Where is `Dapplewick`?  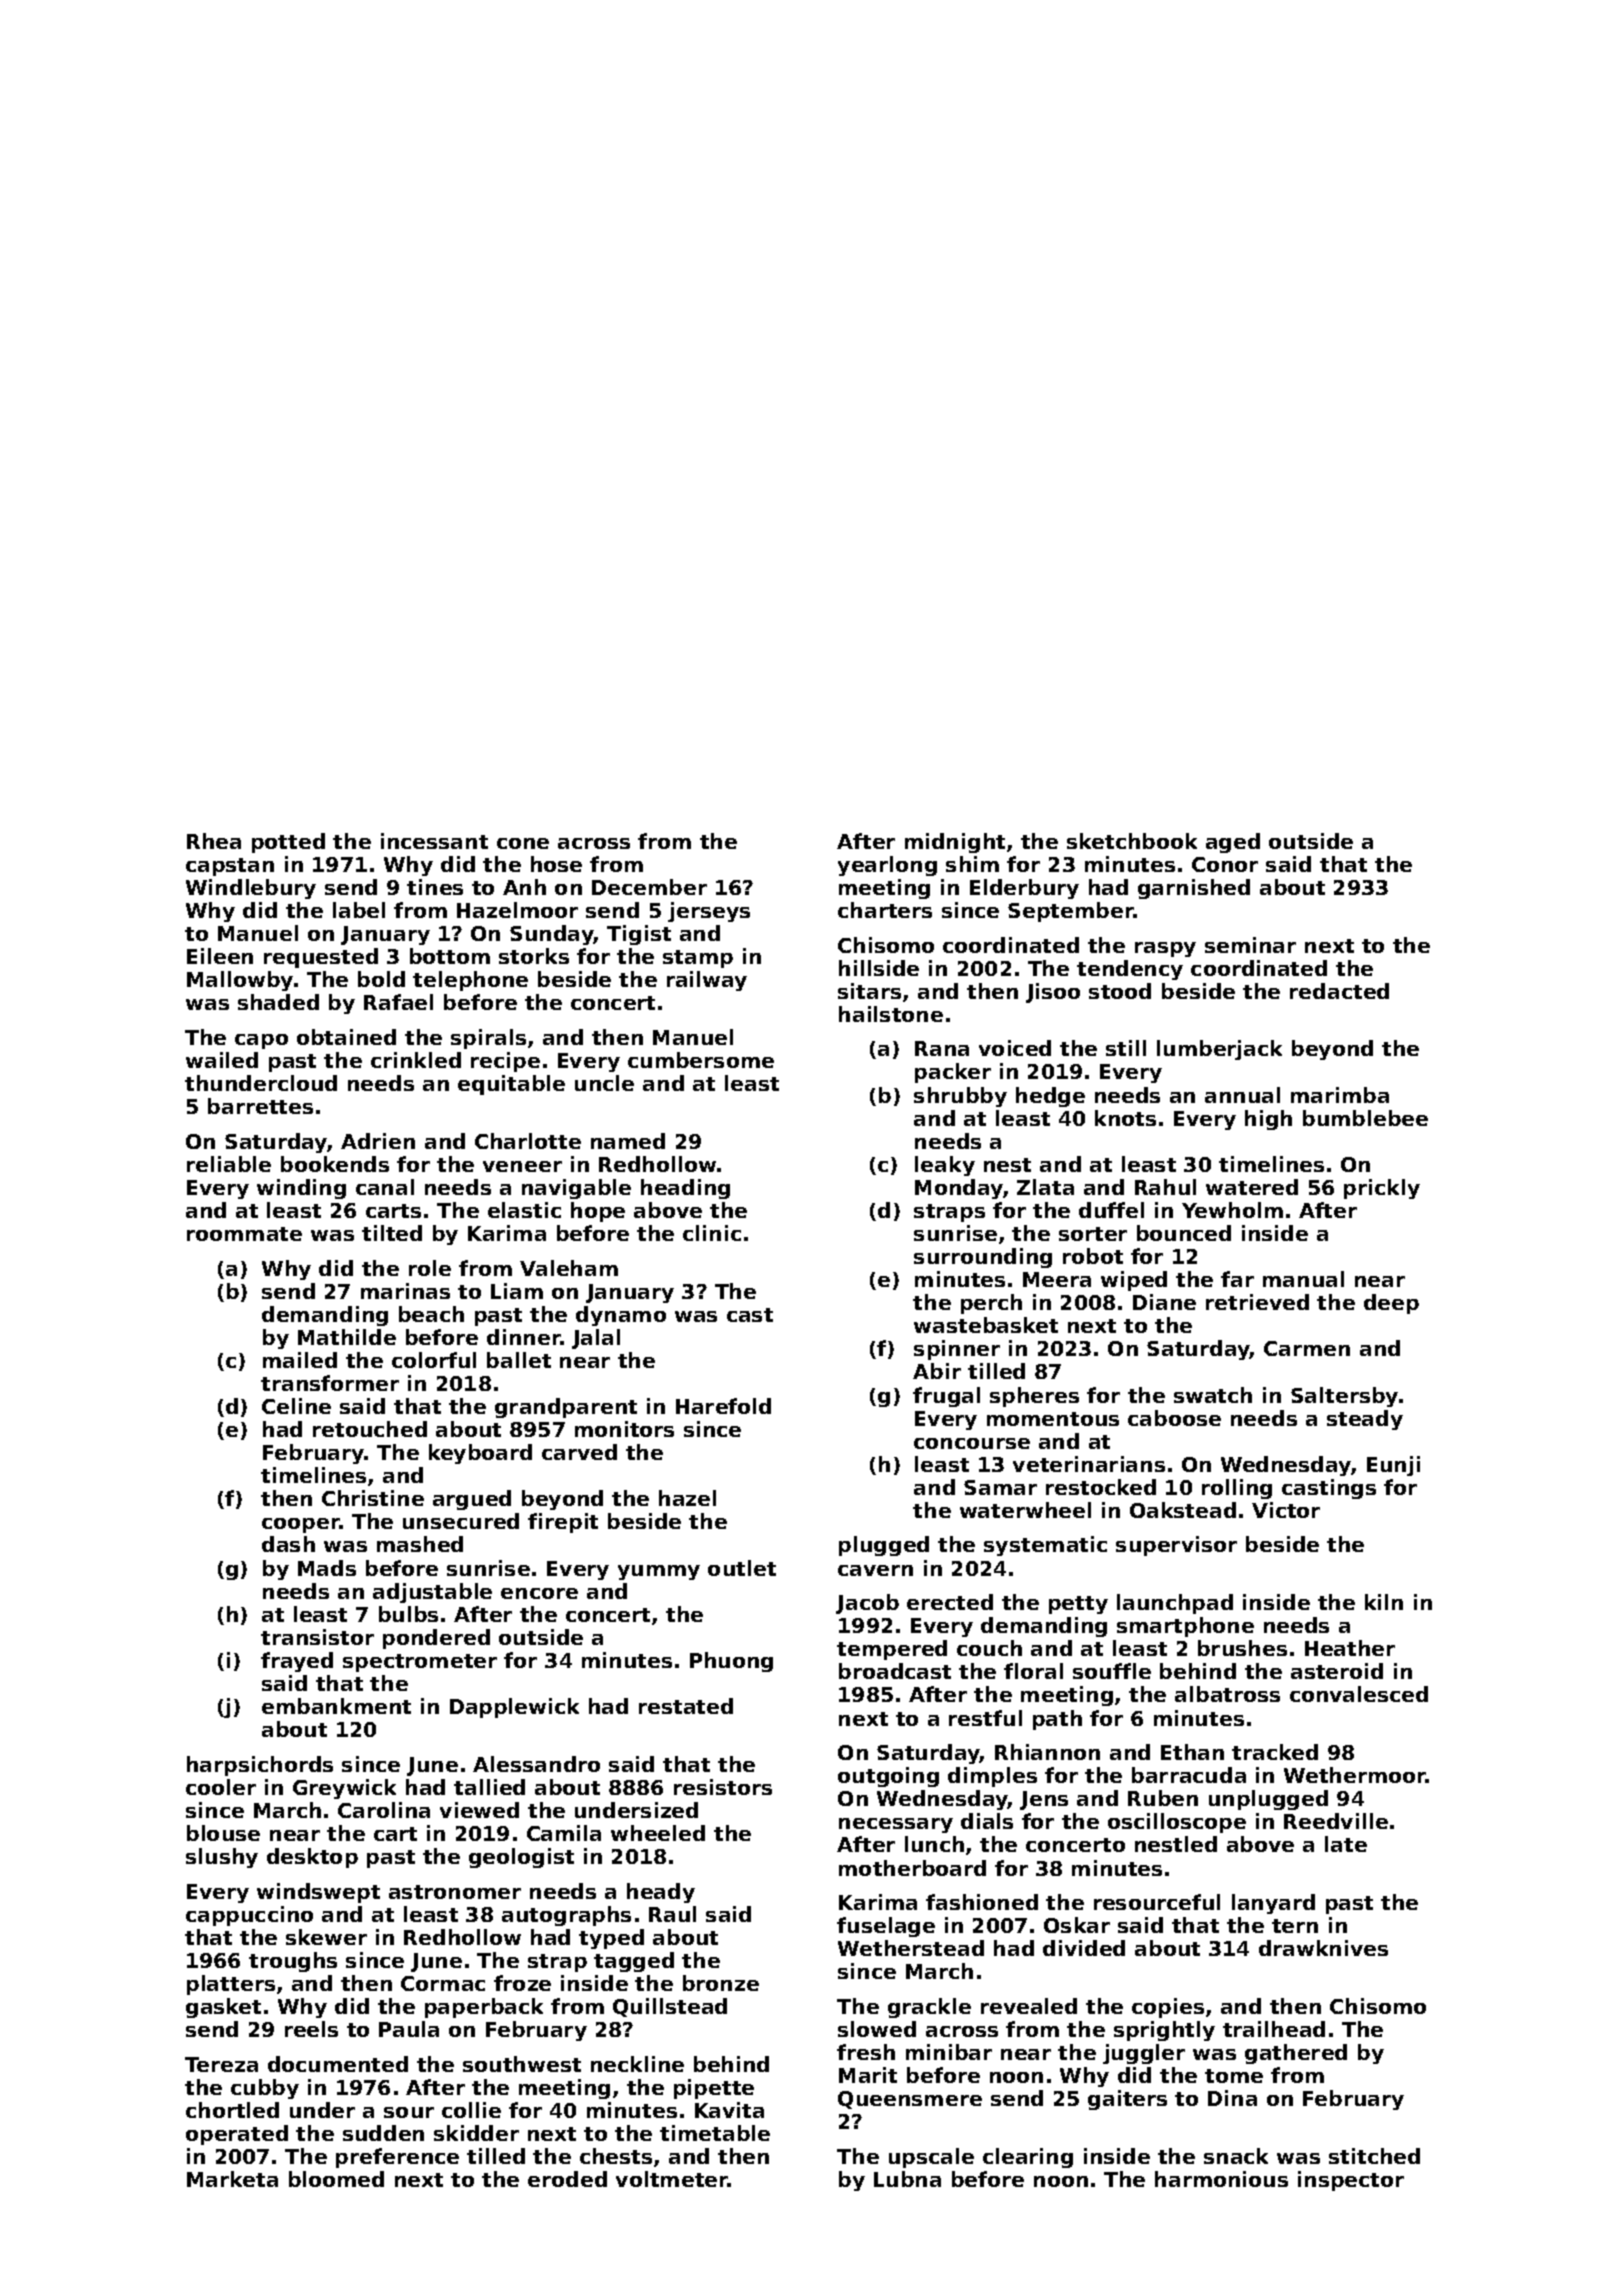 Dapplewick is located at coordinates (514, 1708).
